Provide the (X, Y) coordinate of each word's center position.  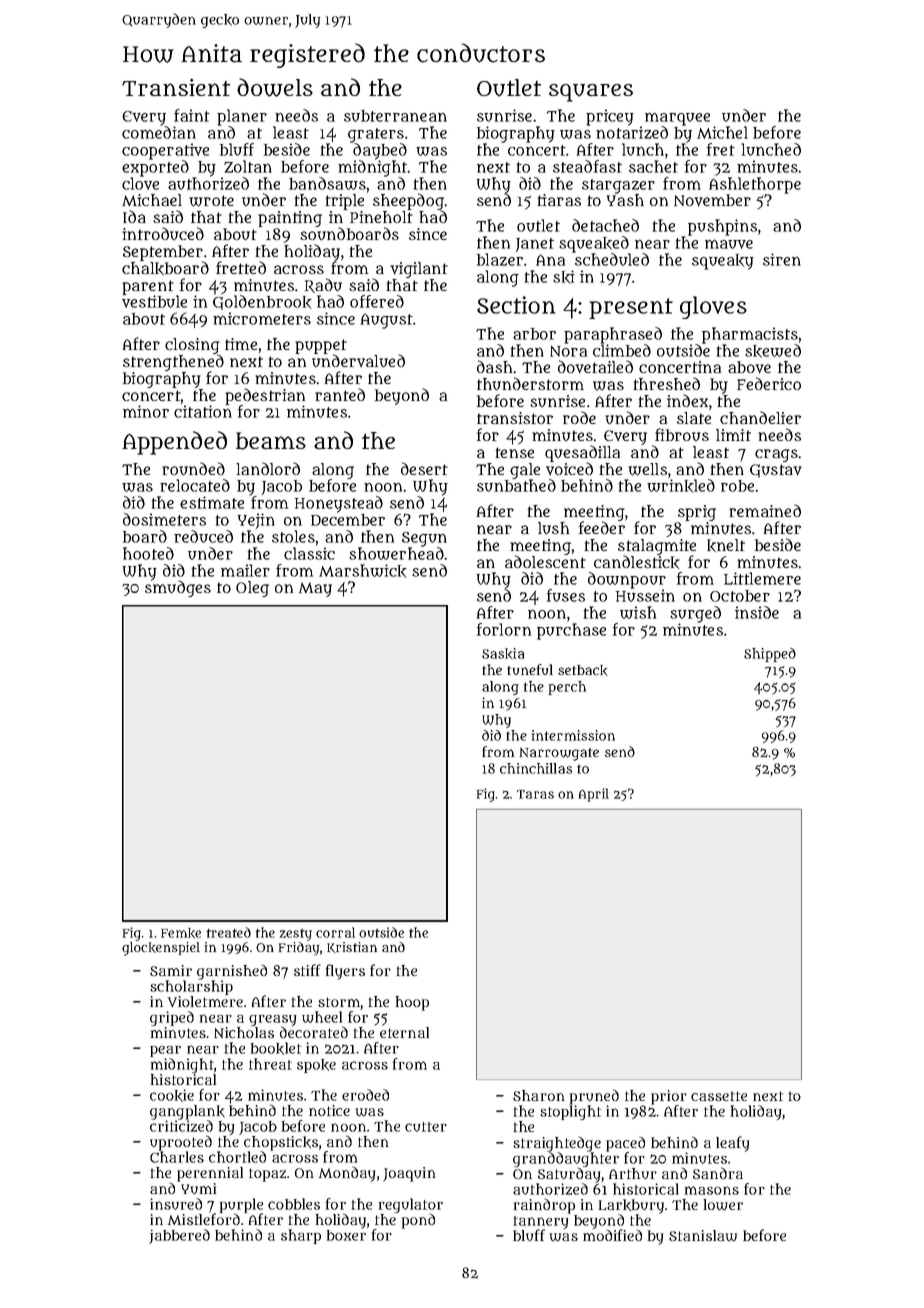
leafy (732, 1144)
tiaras (559, 200)
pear (165, 1051)
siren (782, 259)
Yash (625, 200)
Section (516, 305)
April (594, 795)
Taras (535, 794)
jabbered (179, 1236)
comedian (159, 132)
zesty (296, 935)
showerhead (396, 553)
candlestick (637, 562)
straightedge (557, 1144)
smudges (178, 589)
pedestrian (265, 396)
